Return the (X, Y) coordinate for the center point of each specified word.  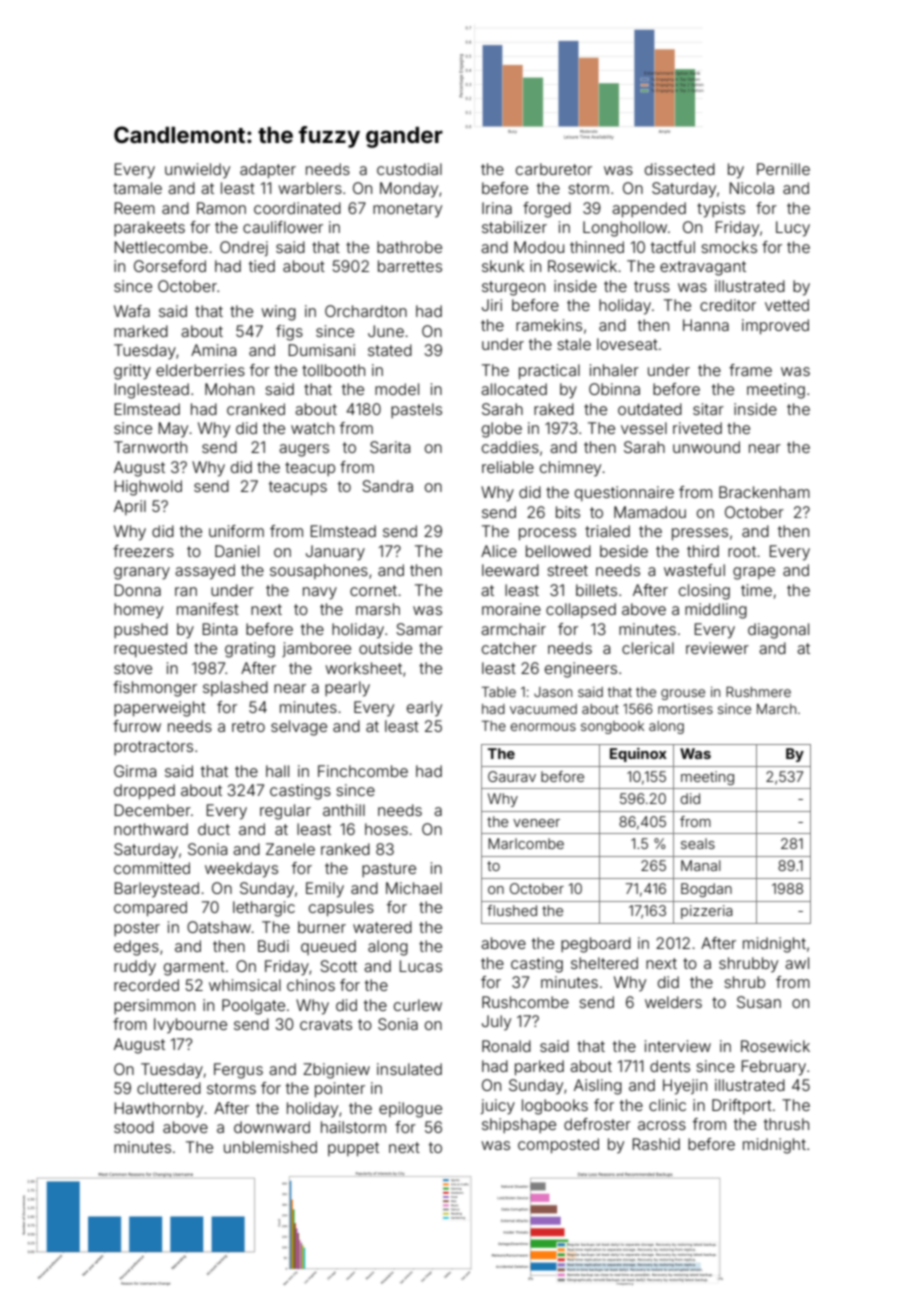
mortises (685, 709)
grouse (683, 694)
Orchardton (366, 311)
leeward (510, 570)
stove (133, 668)
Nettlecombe (161, 247)
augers (304, 450)
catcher (509, 648)
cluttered (169, 1088)
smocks (729, 247)
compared (150, 908)
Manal (701, 865)
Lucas (421, 966)
